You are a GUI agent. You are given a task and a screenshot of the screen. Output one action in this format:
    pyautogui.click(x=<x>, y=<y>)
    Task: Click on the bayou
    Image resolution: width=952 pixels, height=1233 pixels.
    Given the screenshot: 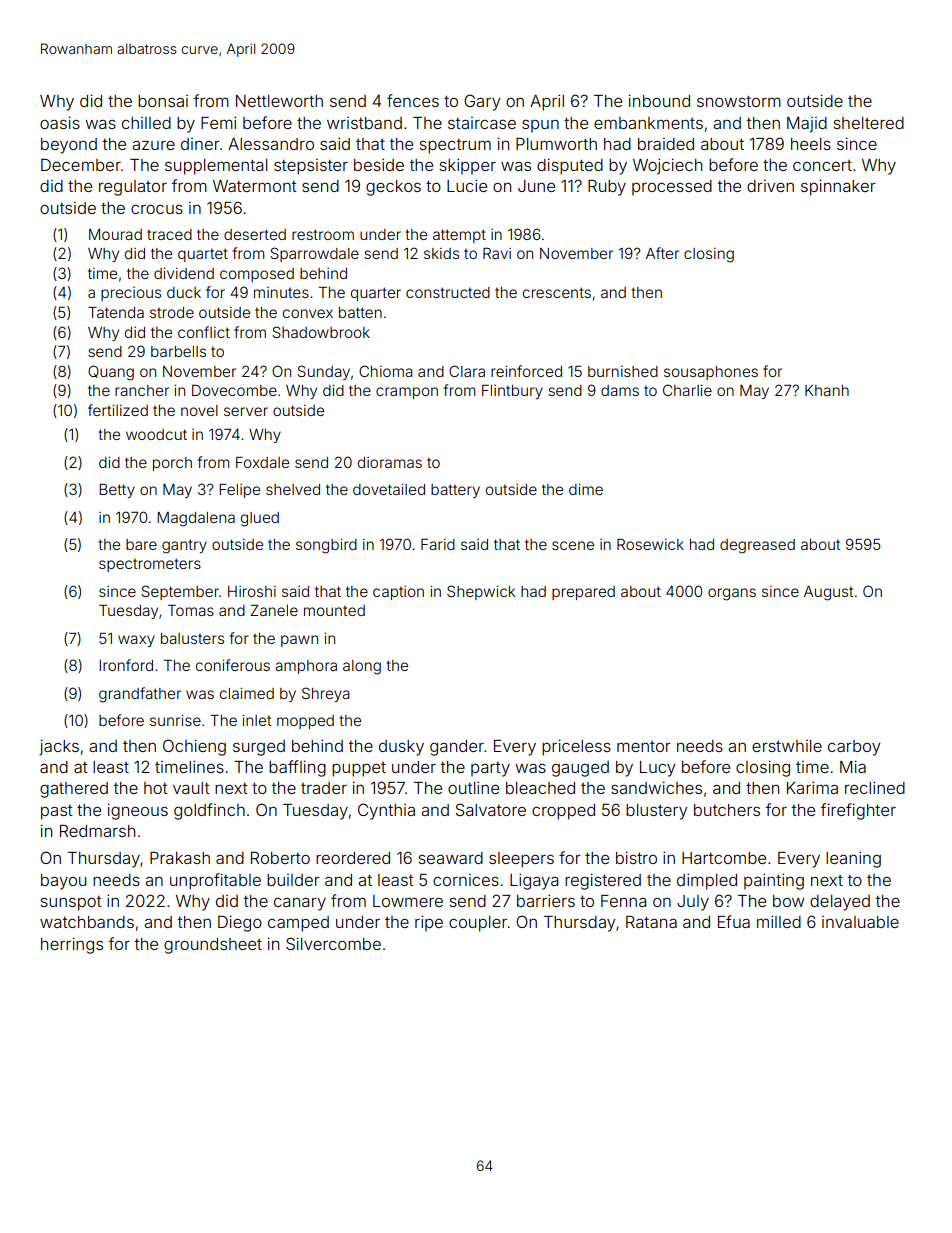 What is the action you would take?
    pyautogui.click(x=63, y=882)
